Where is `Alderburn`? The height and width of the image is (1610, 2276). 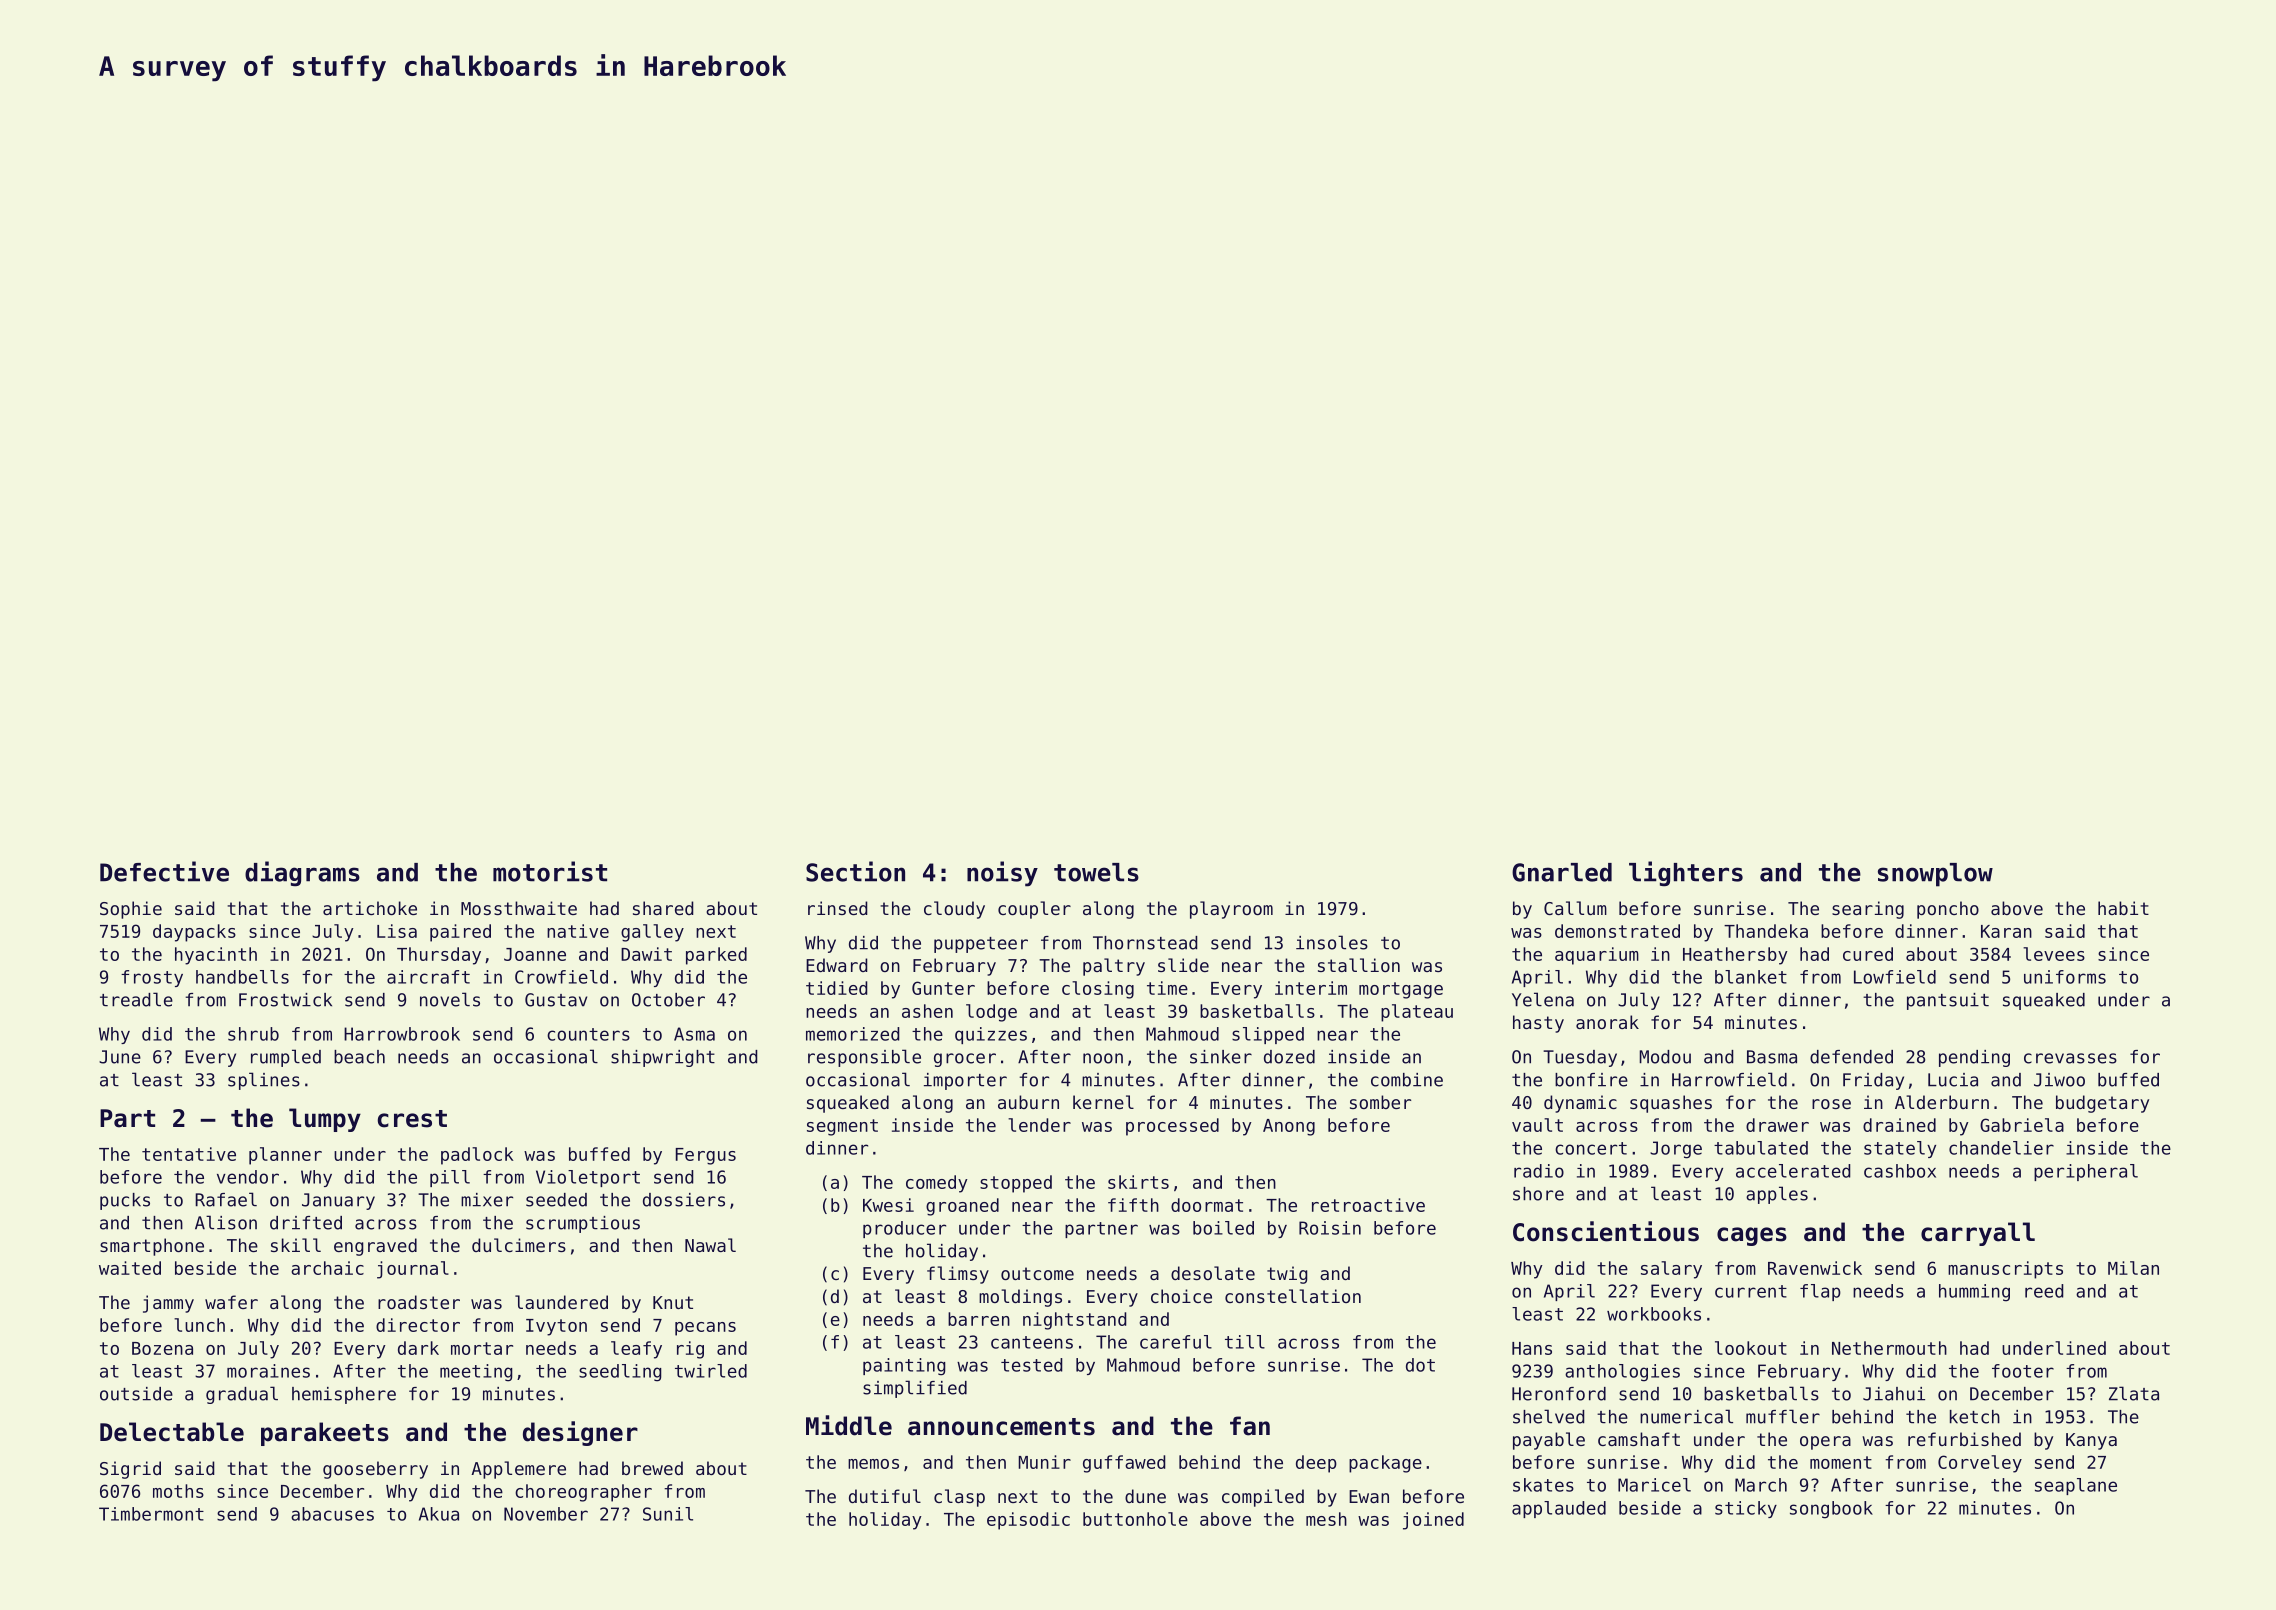
Alderburn is located at coordinates (1942, 1102).
